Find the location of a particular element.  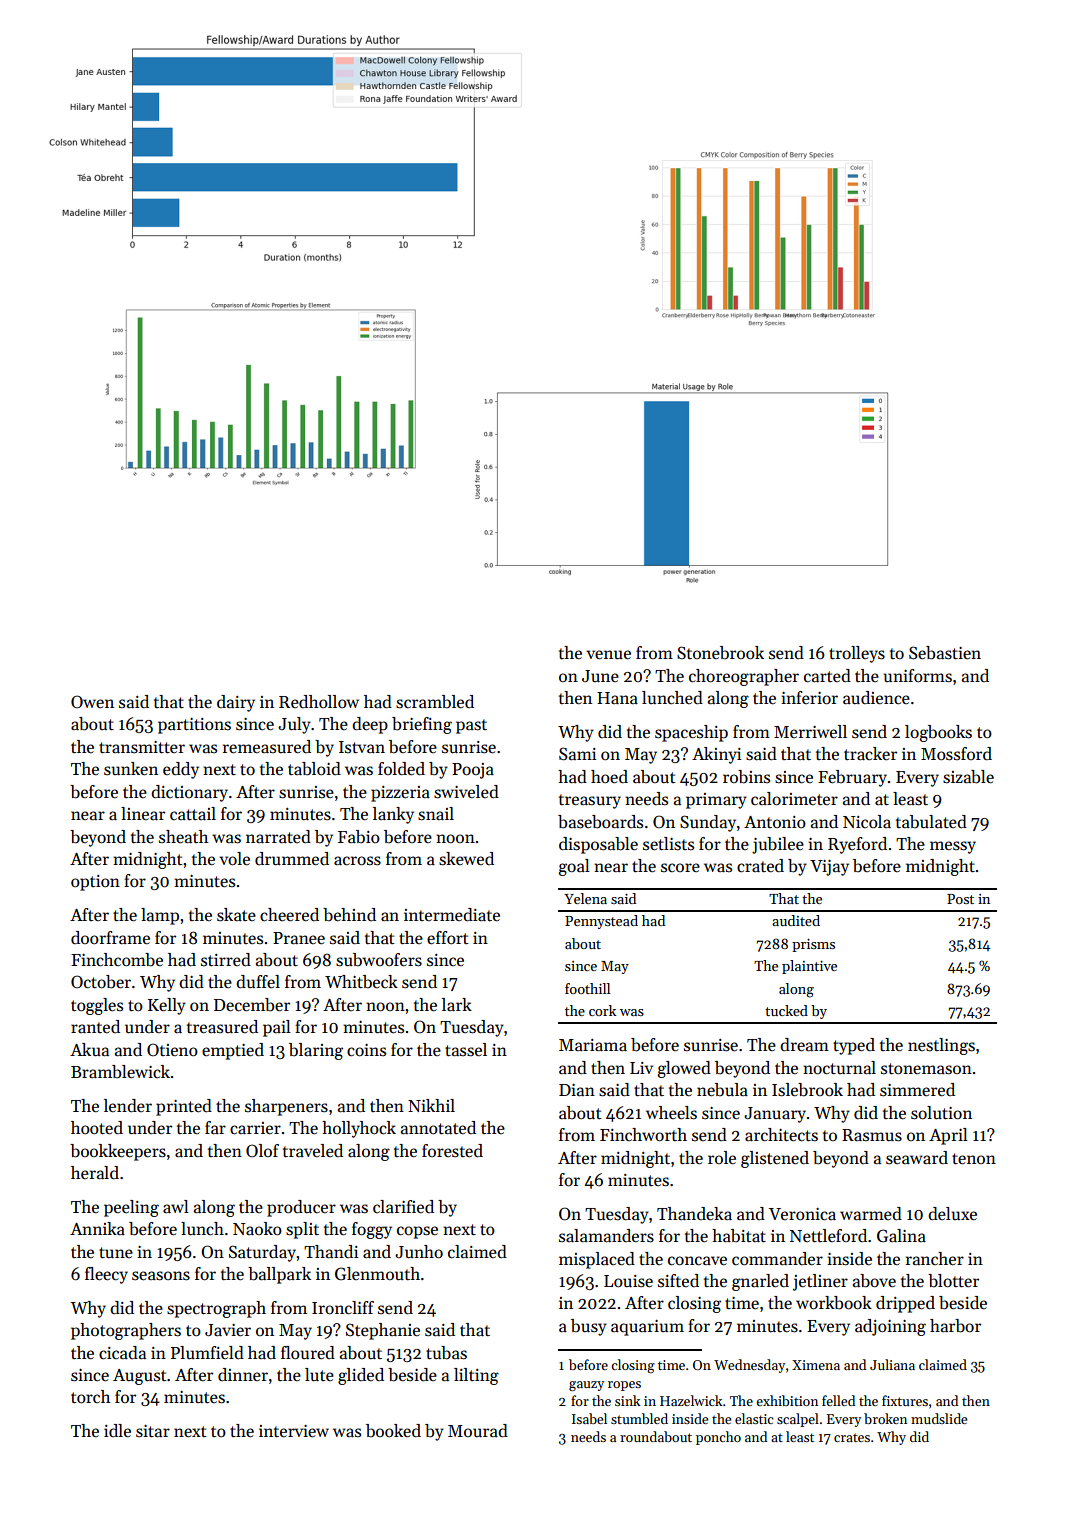

adjoining is located at coordinates (890, 1327).
